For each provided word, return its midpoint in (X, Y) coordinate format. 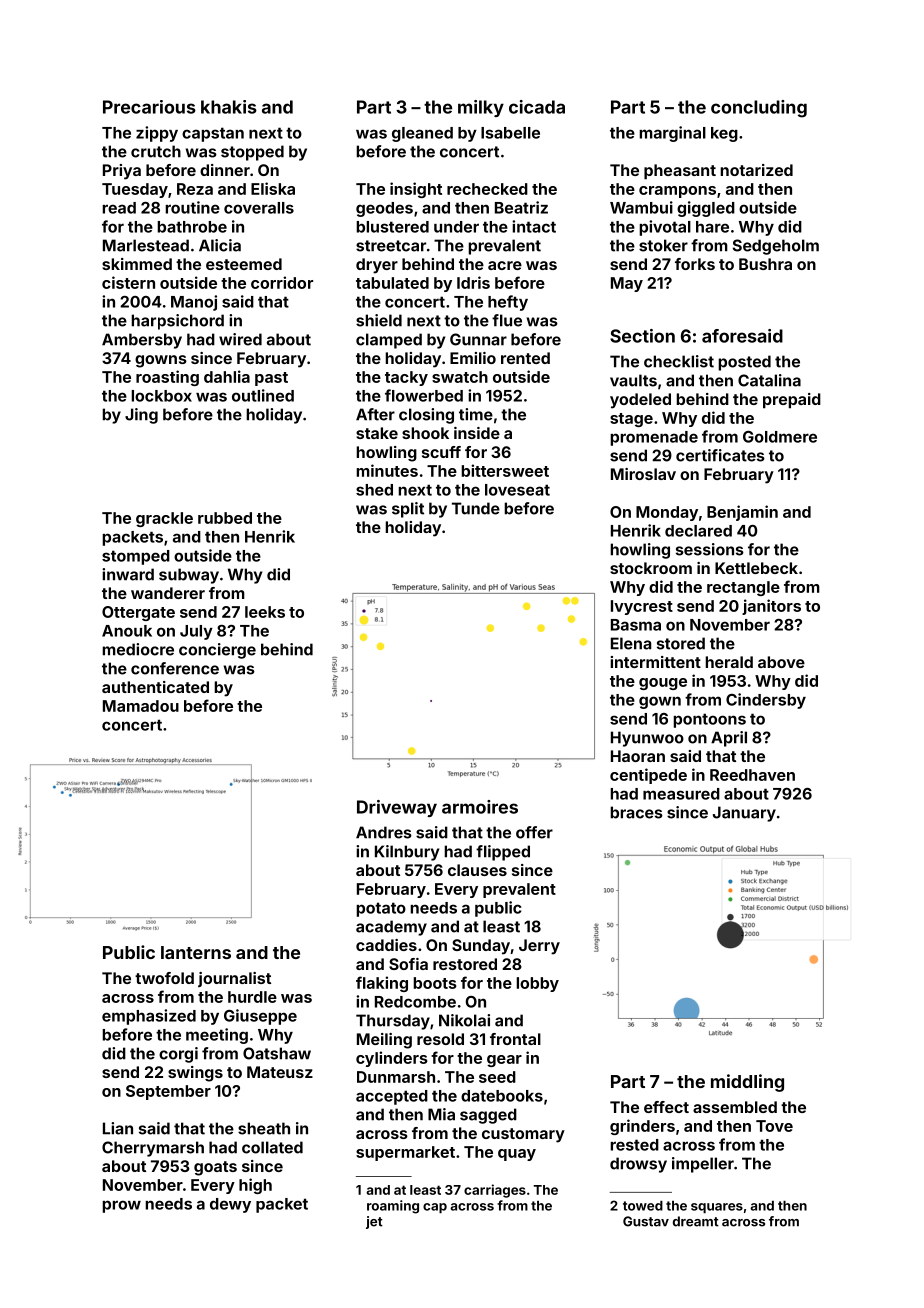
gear (504, 1061)
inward (128, 574)
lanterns (196, 952)
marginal (672, 134)
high (255, 1186)
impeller (703, 1165)
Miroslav (643, 474)
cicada (537, 107)
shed (374, 490)
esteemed (244, 264)
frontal (515, 1039)
